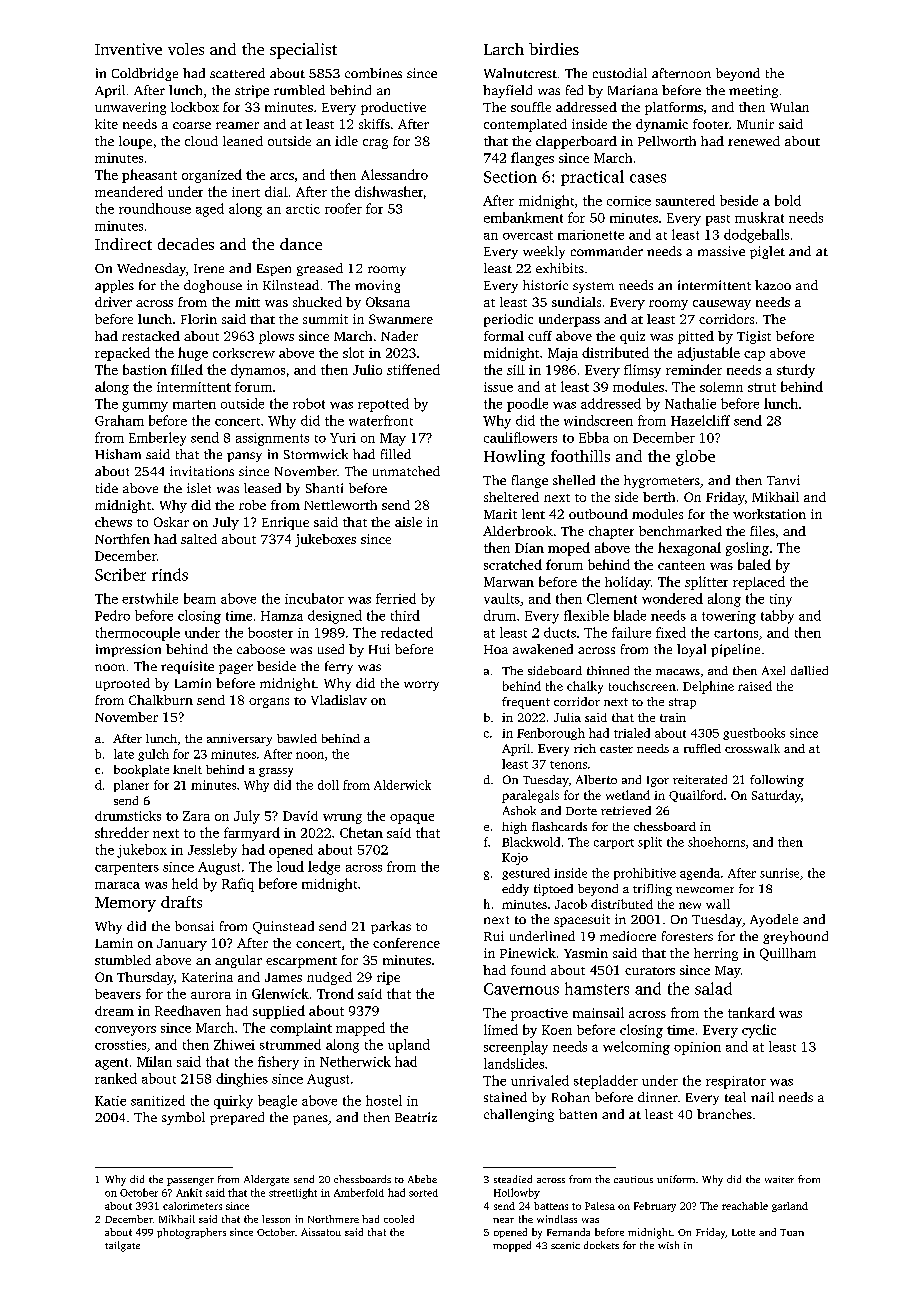 This page has height=1308, width=924. What do you see at coordinates (753, 91) in the page?
I see `meeting` at bounding box center [753, 91].
